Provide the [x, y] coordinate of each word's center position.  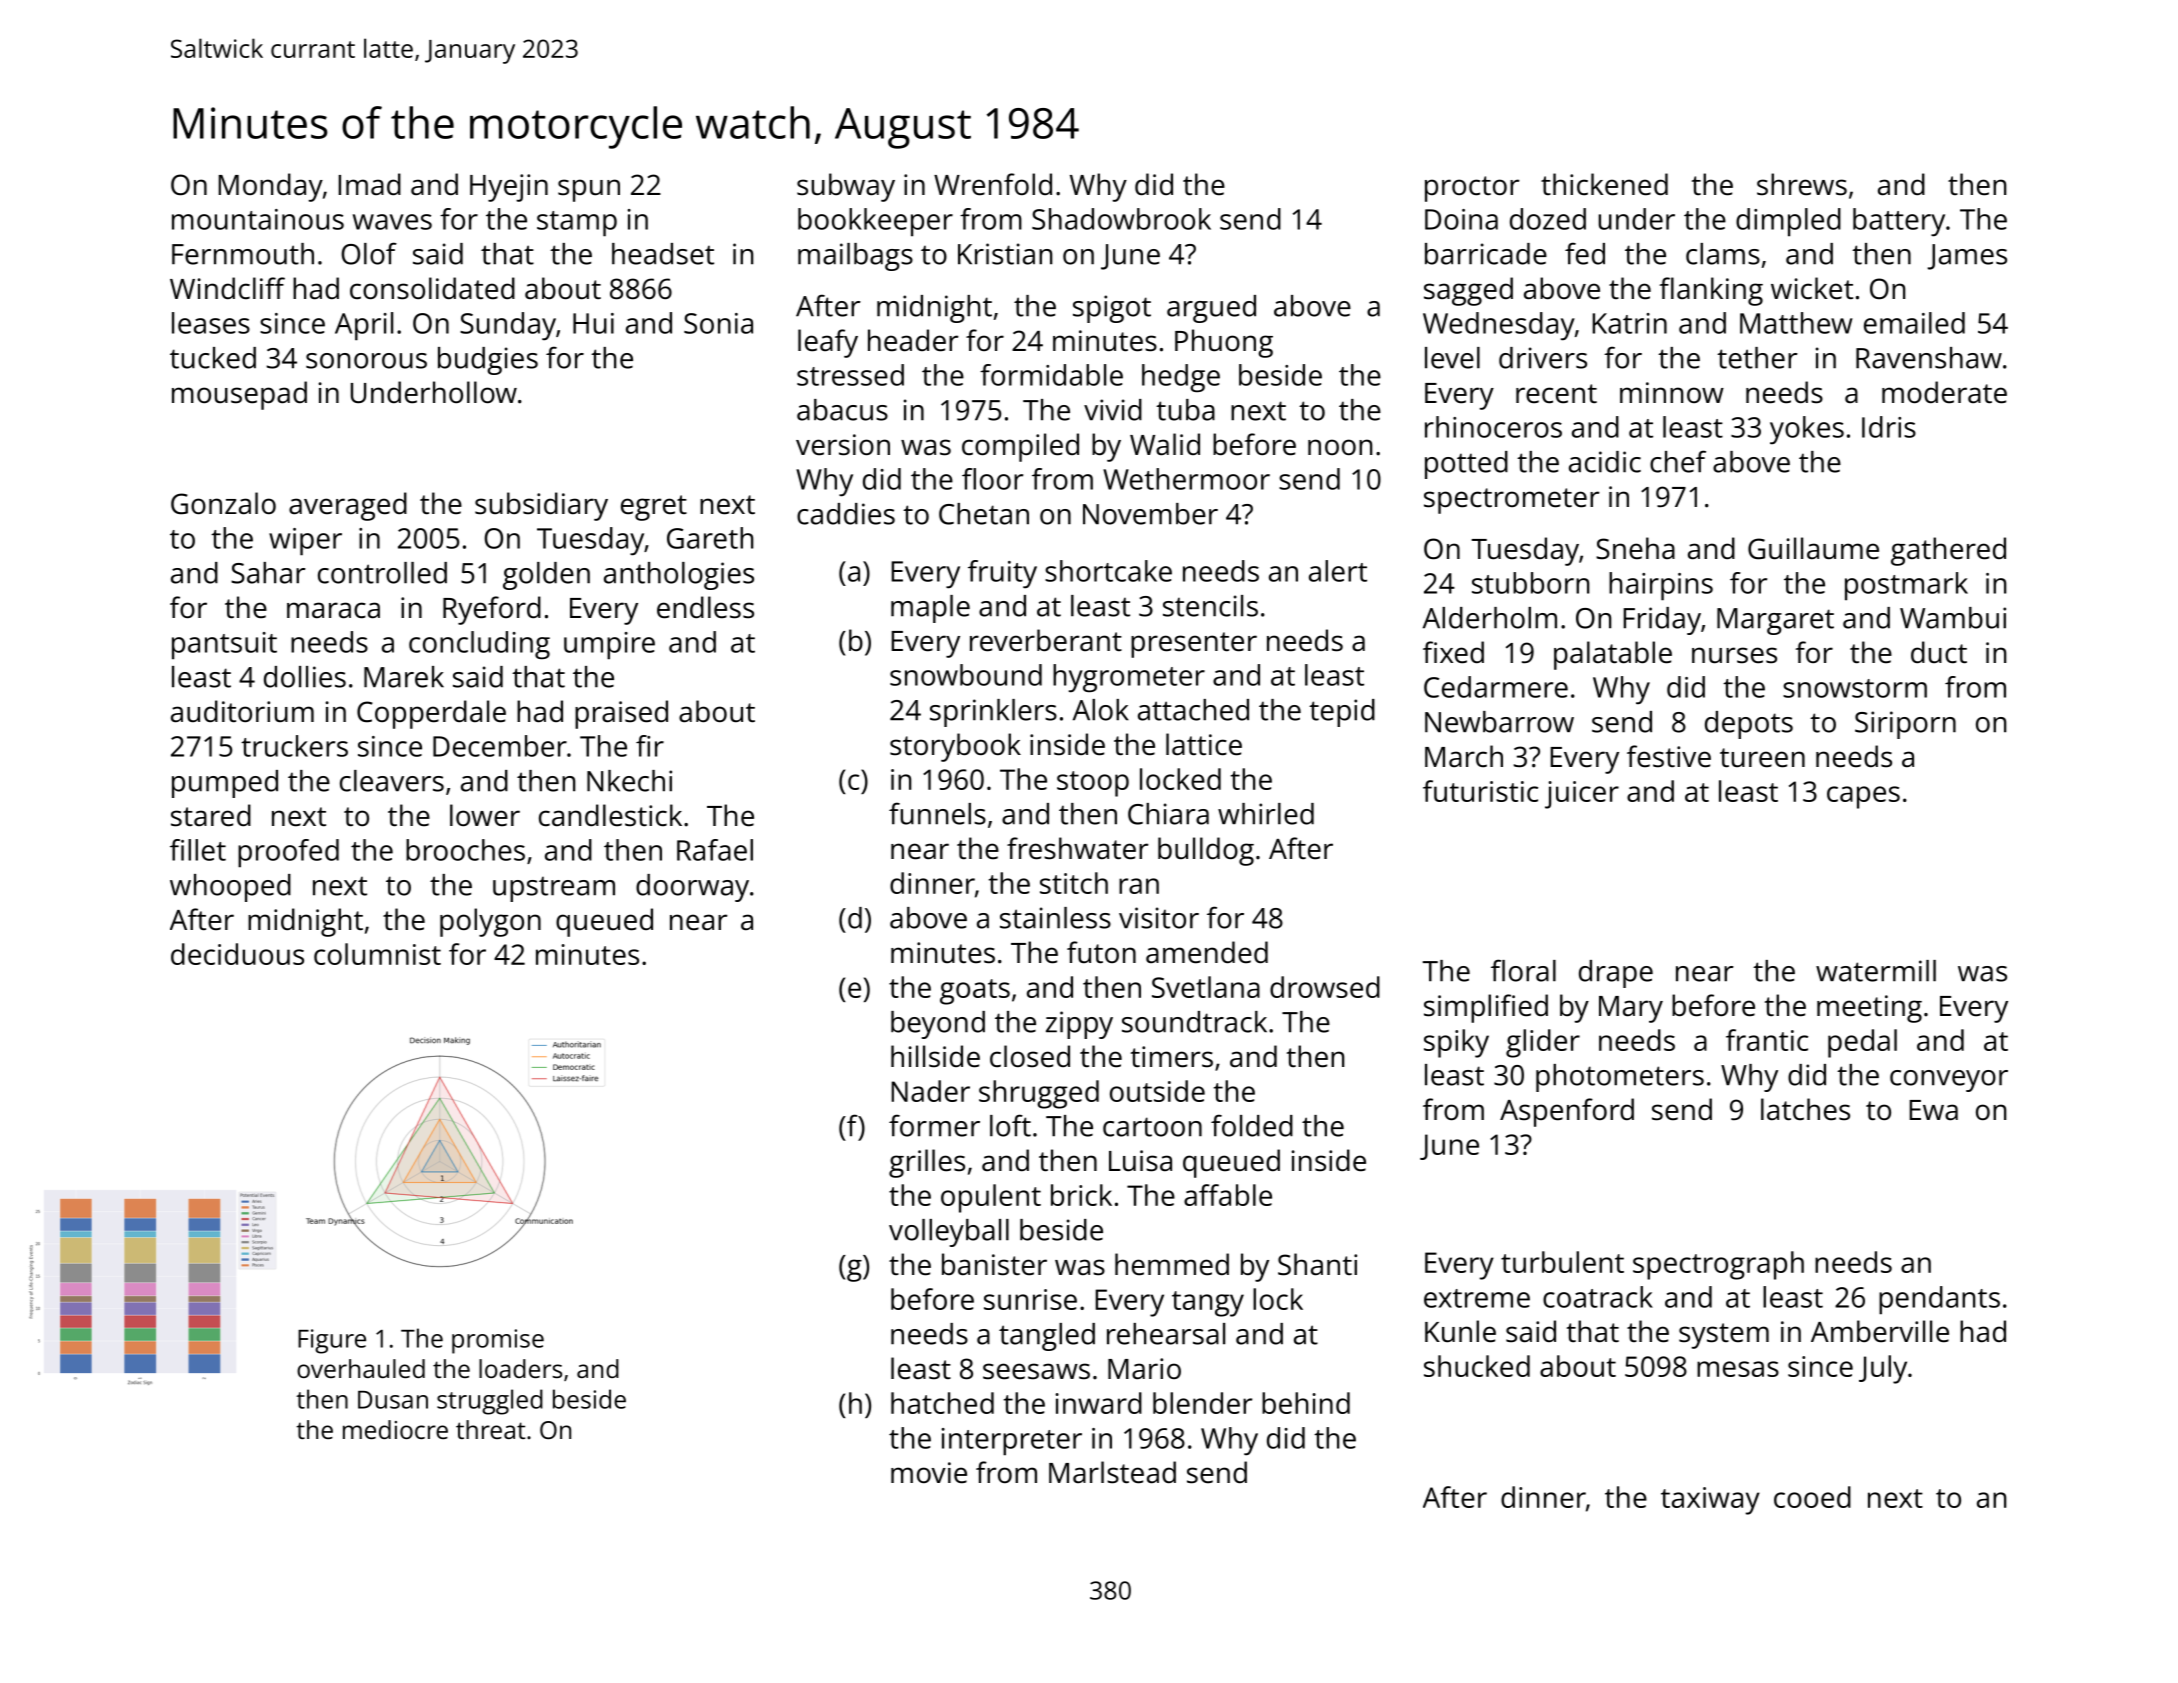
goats [975, 992]
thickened [1604, 184]
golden [546, 576]
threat [491, 1429]
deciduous [237, 954]
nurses [1734, 655]
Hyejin [509, 188]
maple [930, 609]
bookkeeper [875, 222]
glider [1543, 1043]
